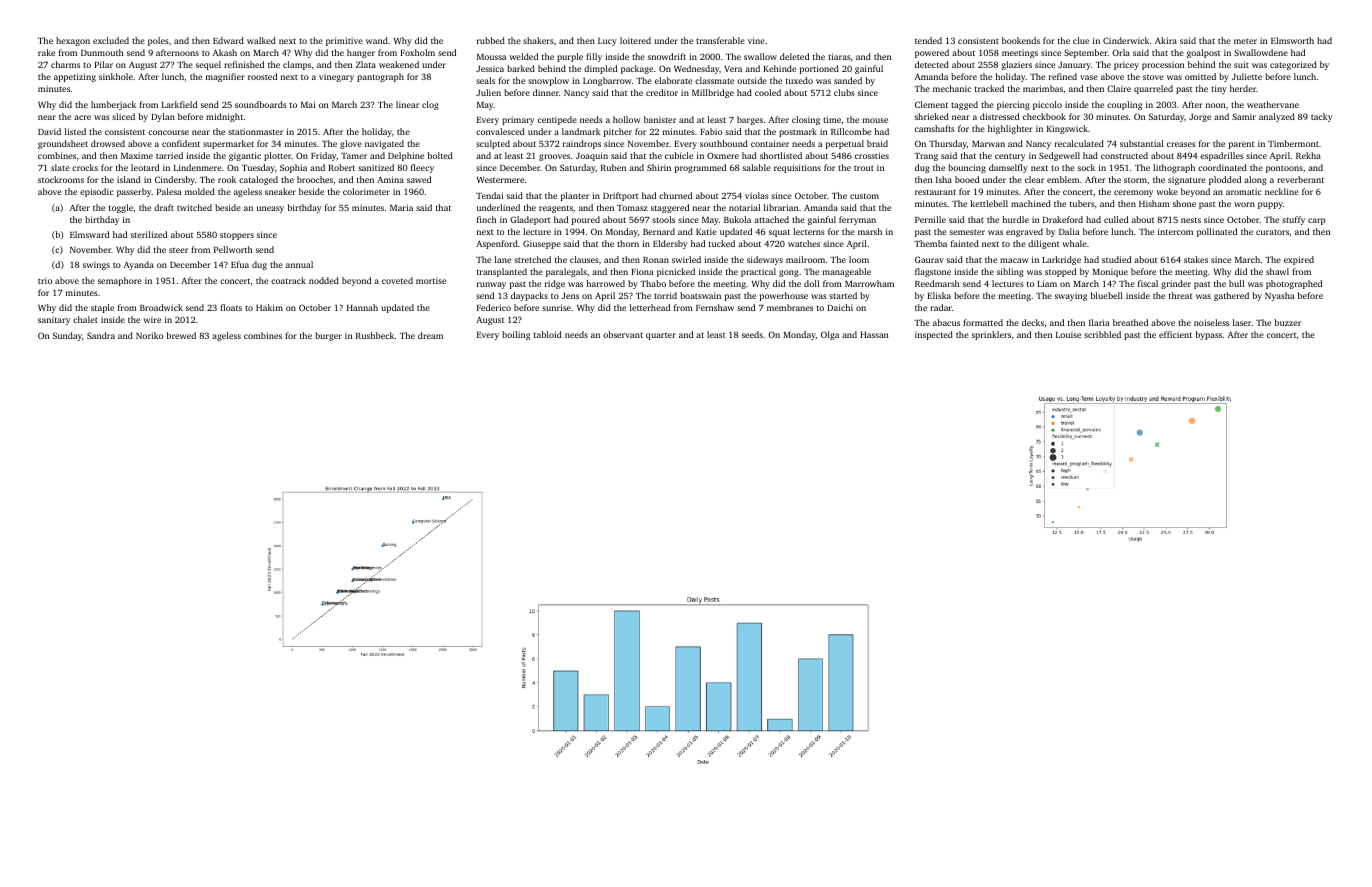 The height and width of the screenshot is (887, 1372). What do you see at coordinates (293, 168) in the screenshot?
I see `Sophia` at bounding box center [293, 168].
